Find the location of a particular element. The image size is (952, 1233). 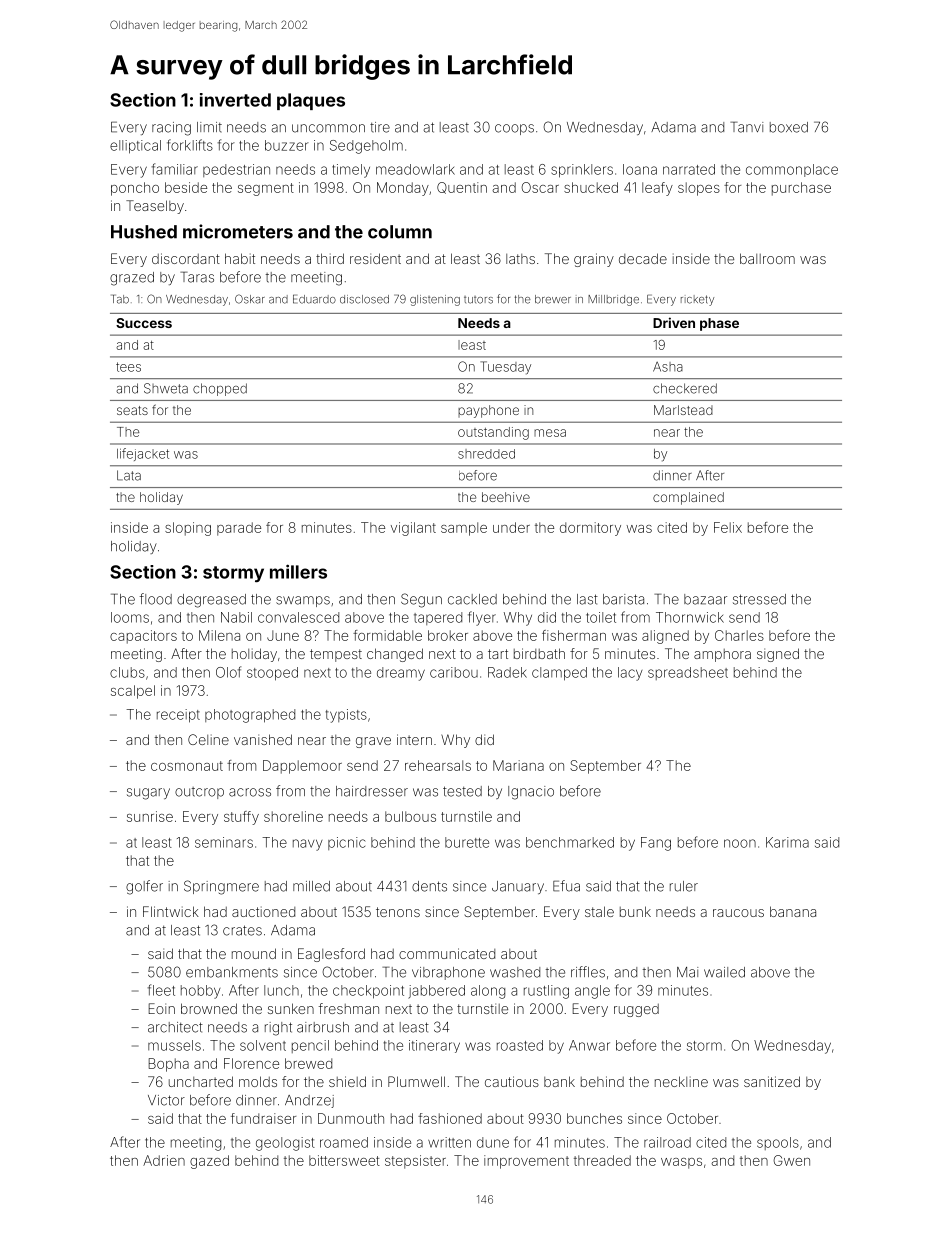

Lata is located at coordinates (129, 475).
